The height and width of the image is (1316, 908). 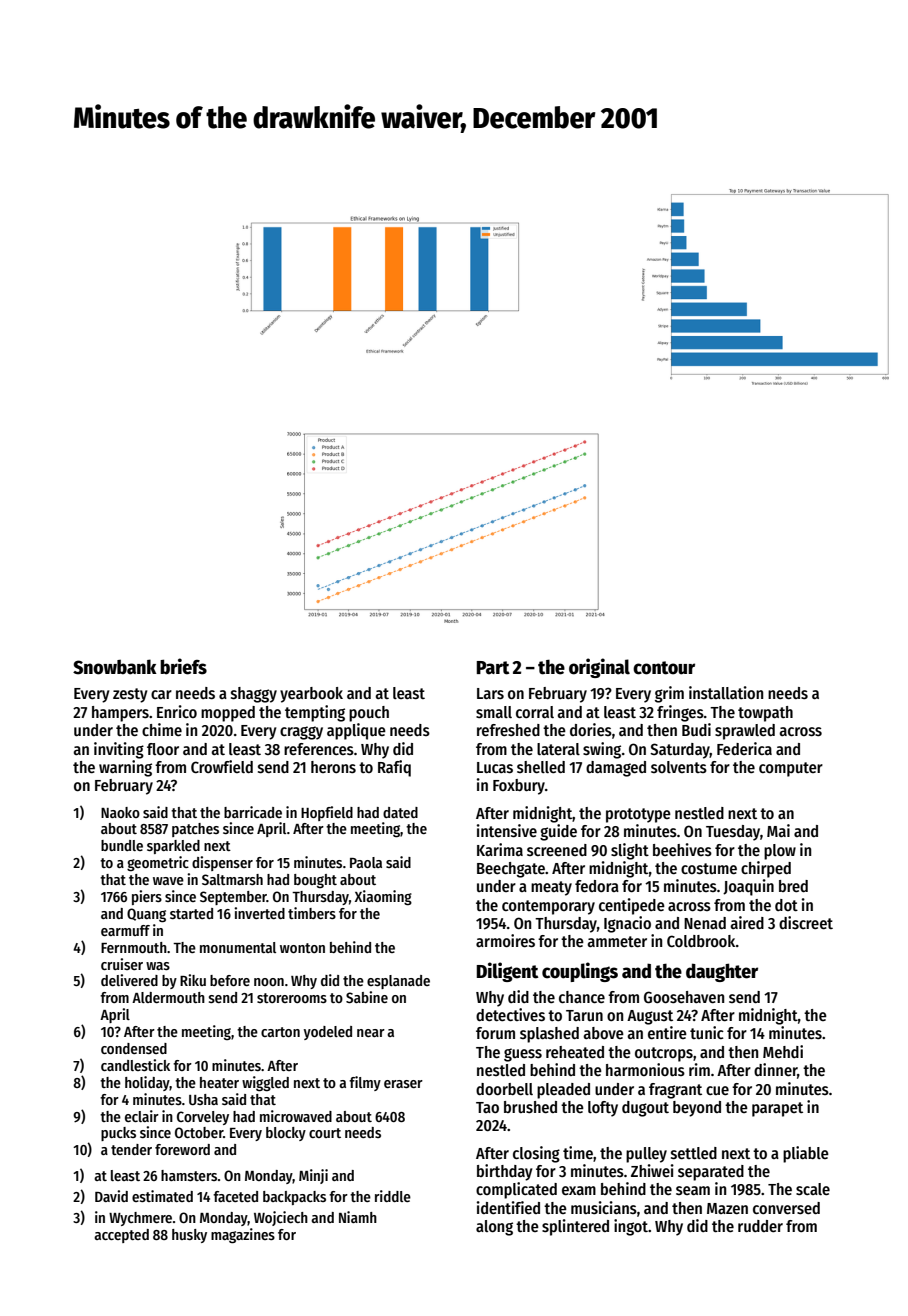 I want to click on hamsters, so click(x=189, y=1175).
